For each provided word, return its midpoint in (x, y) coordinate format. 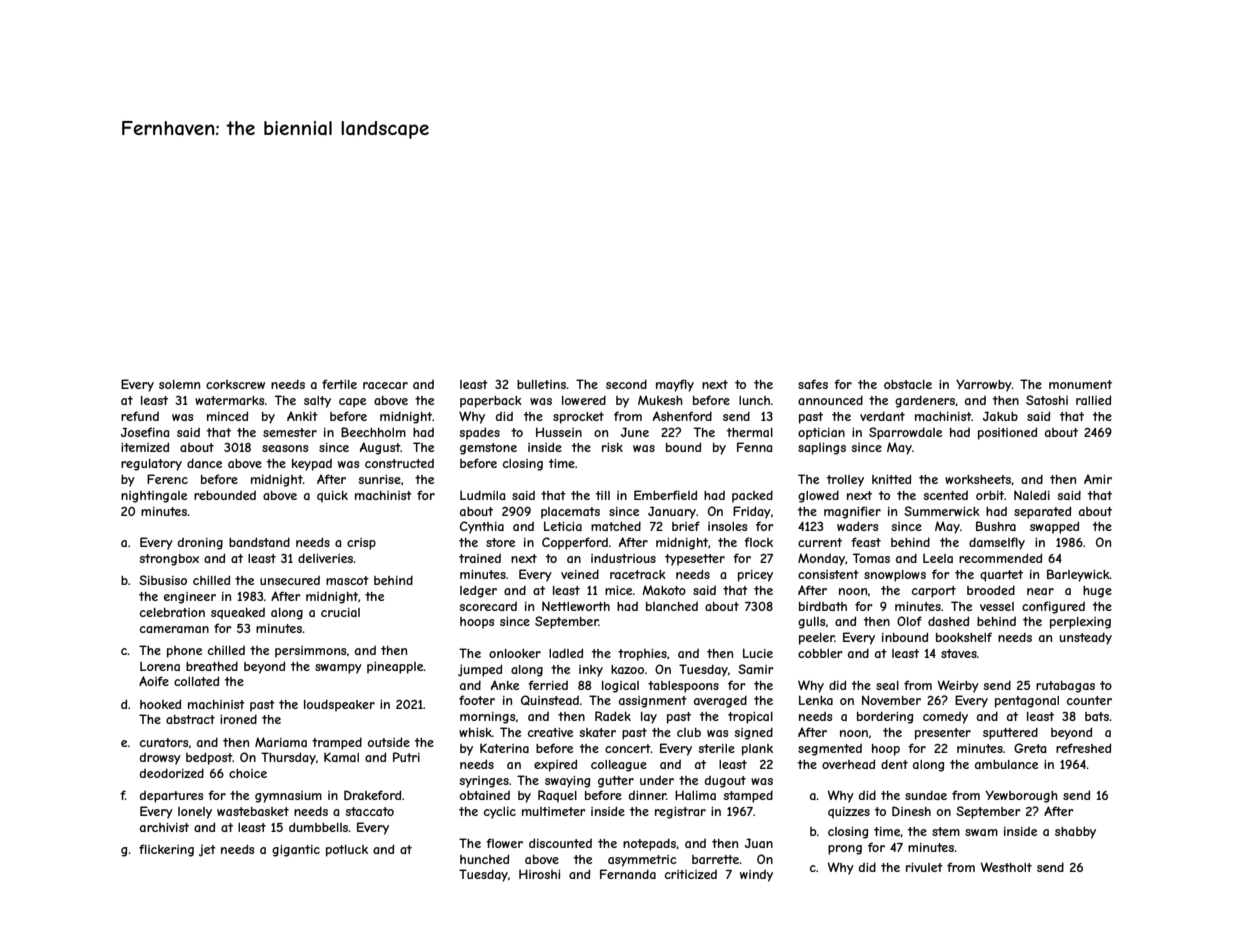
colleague (619, 766)
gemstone (488, 449)
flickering (166, 850)
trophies (642, 655)
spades (479, 433)
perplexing (1080, 623)
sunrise (379, 479)
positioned (1007, 433)
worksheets (978, 479)
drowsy (160, 759)
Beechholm (373, 432)
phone (184, 652)
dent (894, 764)
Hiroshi (539, 874)
